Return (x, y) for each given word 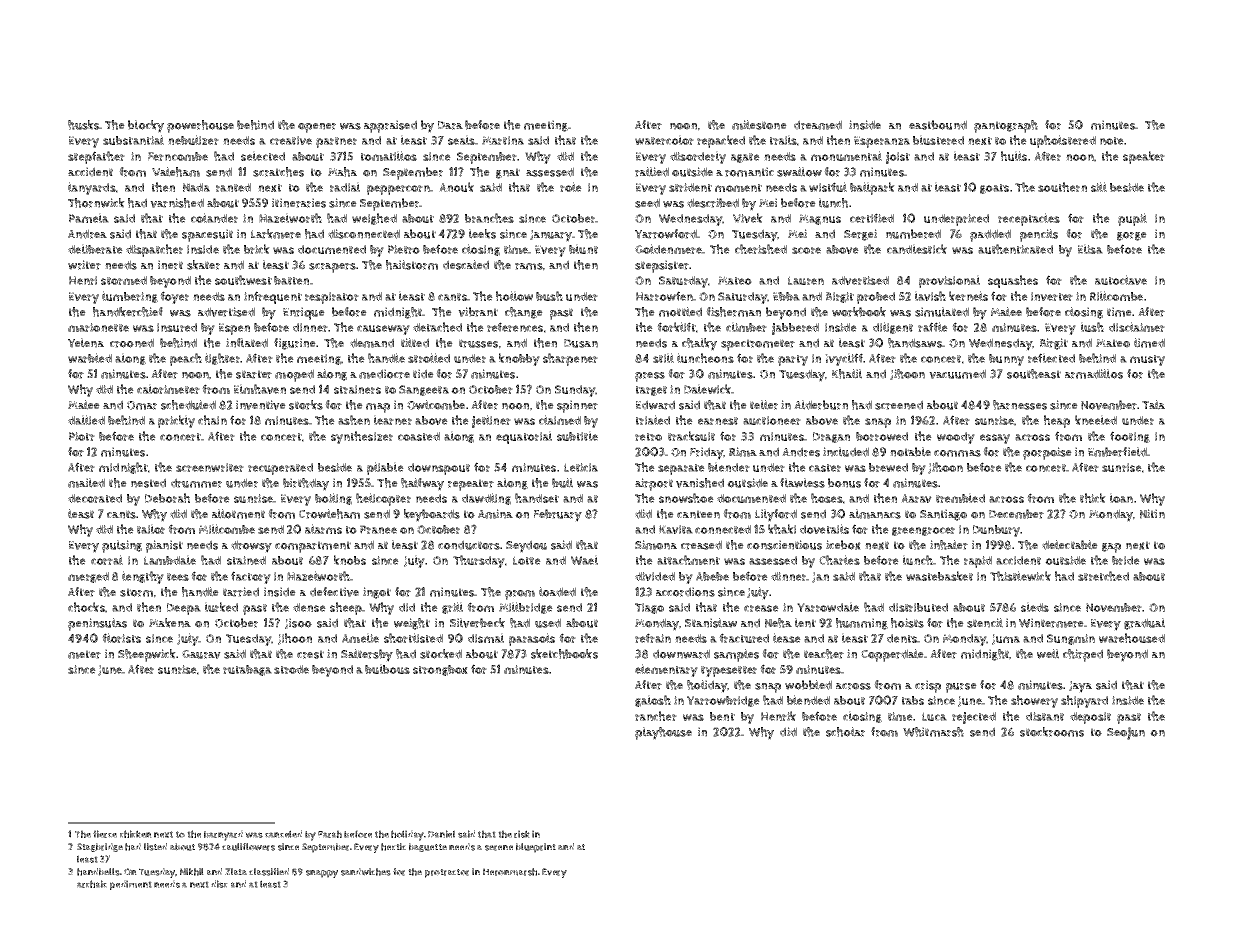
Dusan (581, 343)
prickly (176, 421)
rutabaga (247, 670)
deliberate (95, 249)
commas (957, 453)
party (793, 360)
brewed (888, 467)
